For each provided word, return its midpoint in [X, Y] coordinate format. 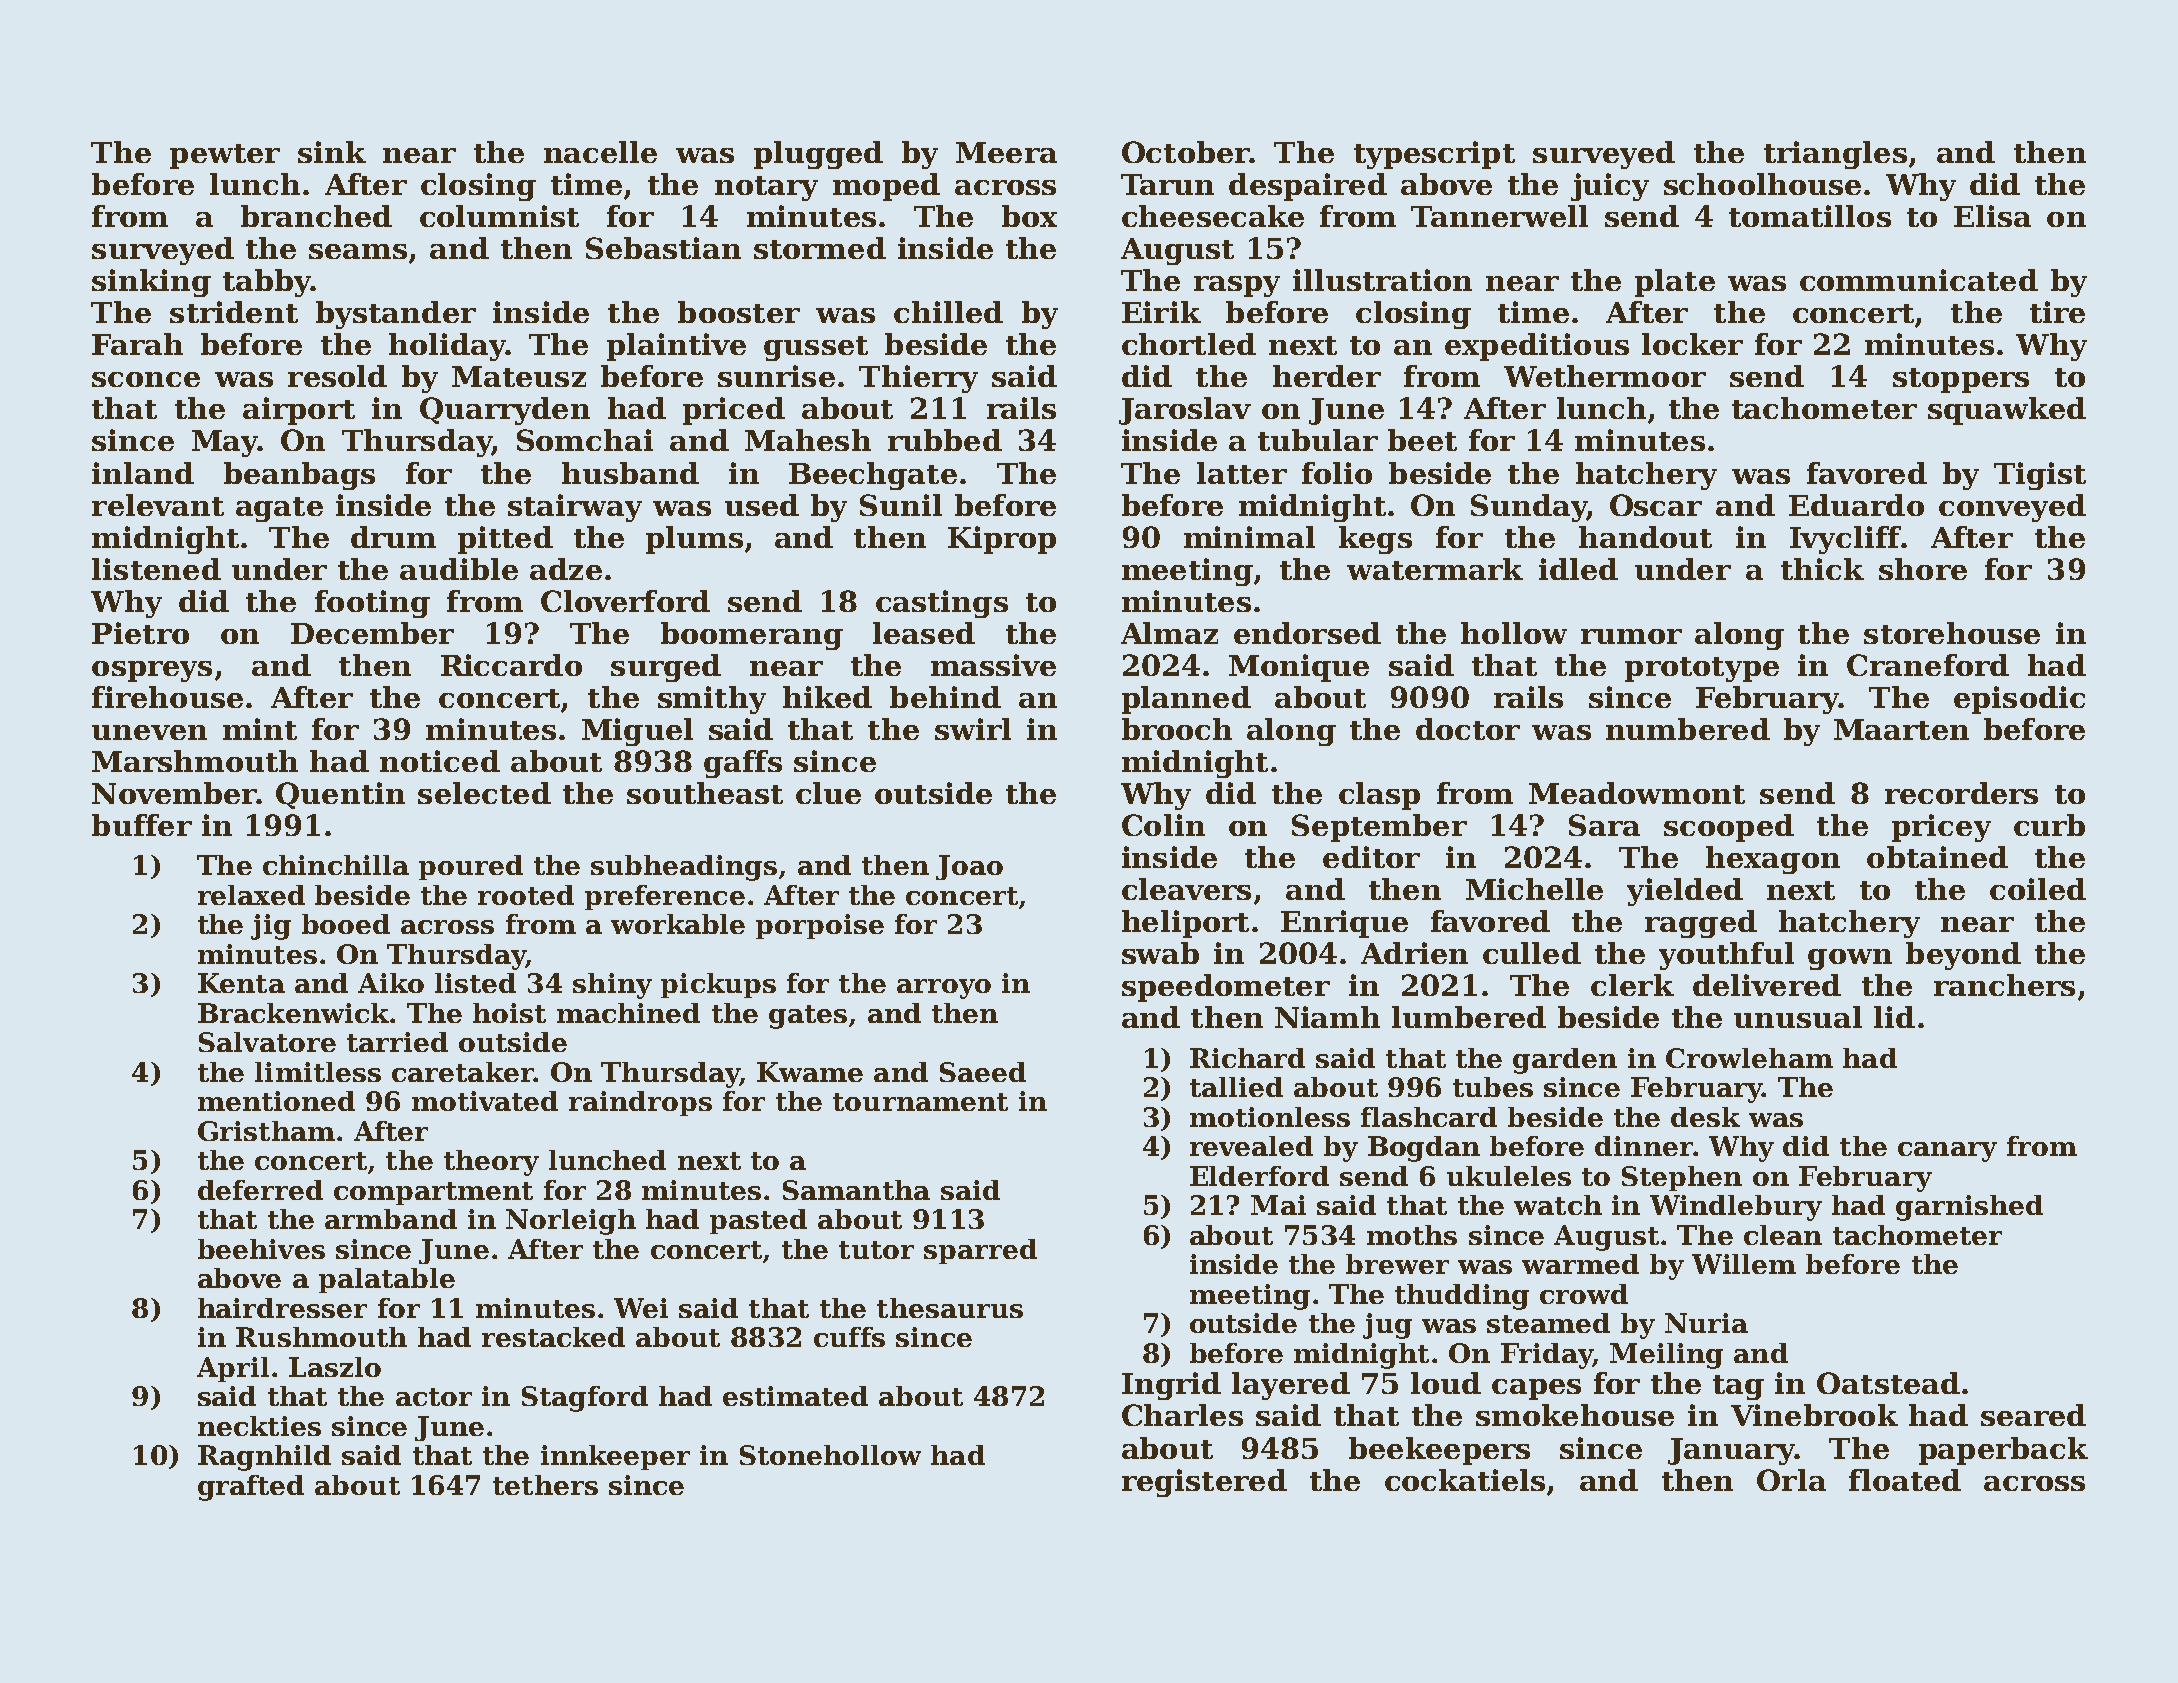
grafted [251, 1488]
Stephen [1682, 1178]
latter [1242, 473]
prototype [1702, 669]
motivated [485, 1101]
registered [1204, 1483]
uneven [149, 732]
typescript [1434, 155]
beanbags [299, 476]
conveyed [2012, 508]
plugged [818, 155]
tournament [920, 1102]
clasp [1379, 796]
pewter [225, 156]
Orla [1791, 1480]
